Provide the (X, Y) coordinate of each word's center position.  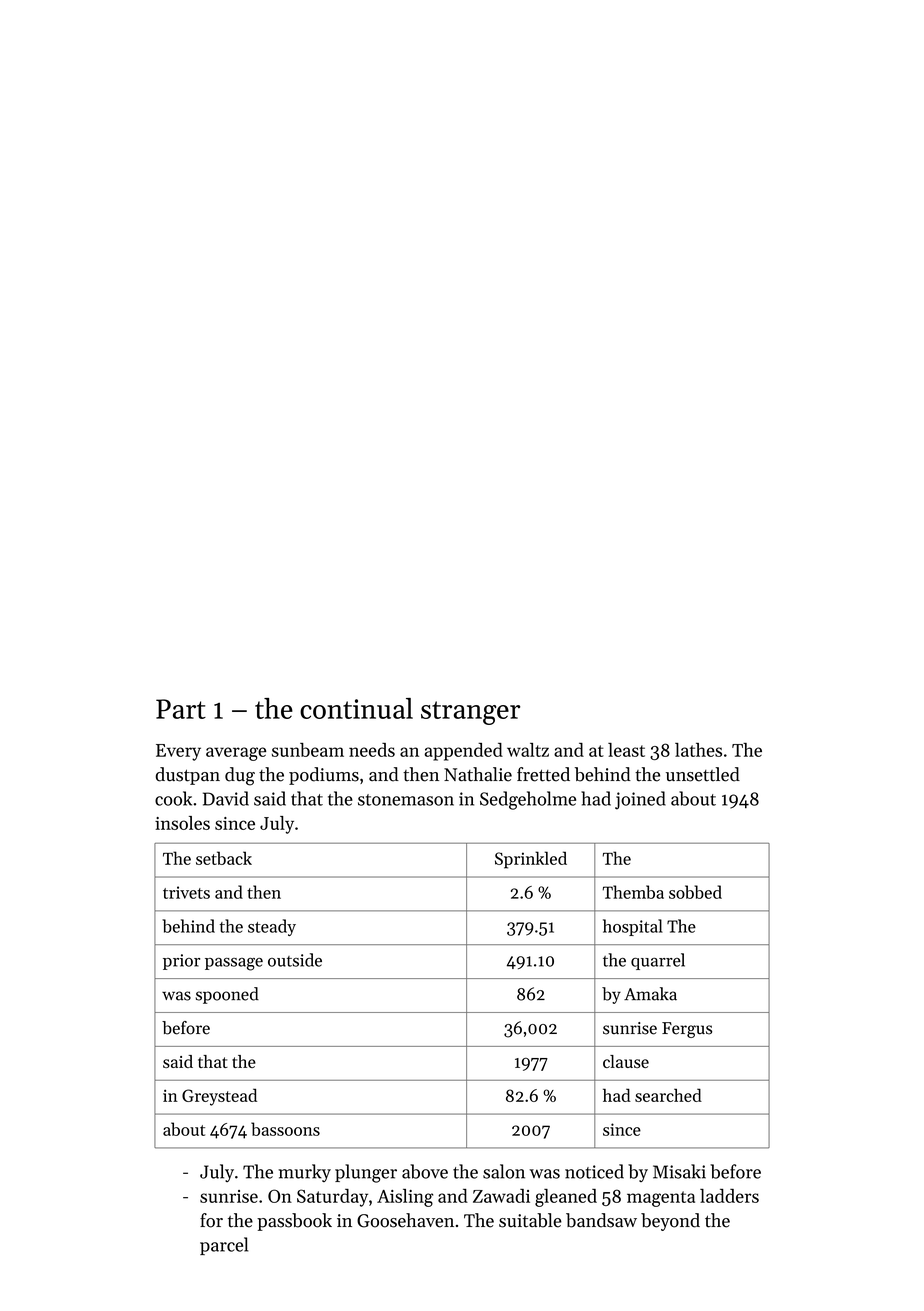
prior (181, 962)
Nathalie (478, 774)
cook (173, 798)
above (425, 1171)
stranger (470, 713)
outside (295, 960)
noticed (594, 1171)
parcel (224, 1246)
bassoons (285, 1129)
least (626, 750)
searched (668, 1095)
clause (626, 1061)
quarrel (658, 961)
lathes (698, 750)
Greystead (219, 1097)
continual (356, 708)
